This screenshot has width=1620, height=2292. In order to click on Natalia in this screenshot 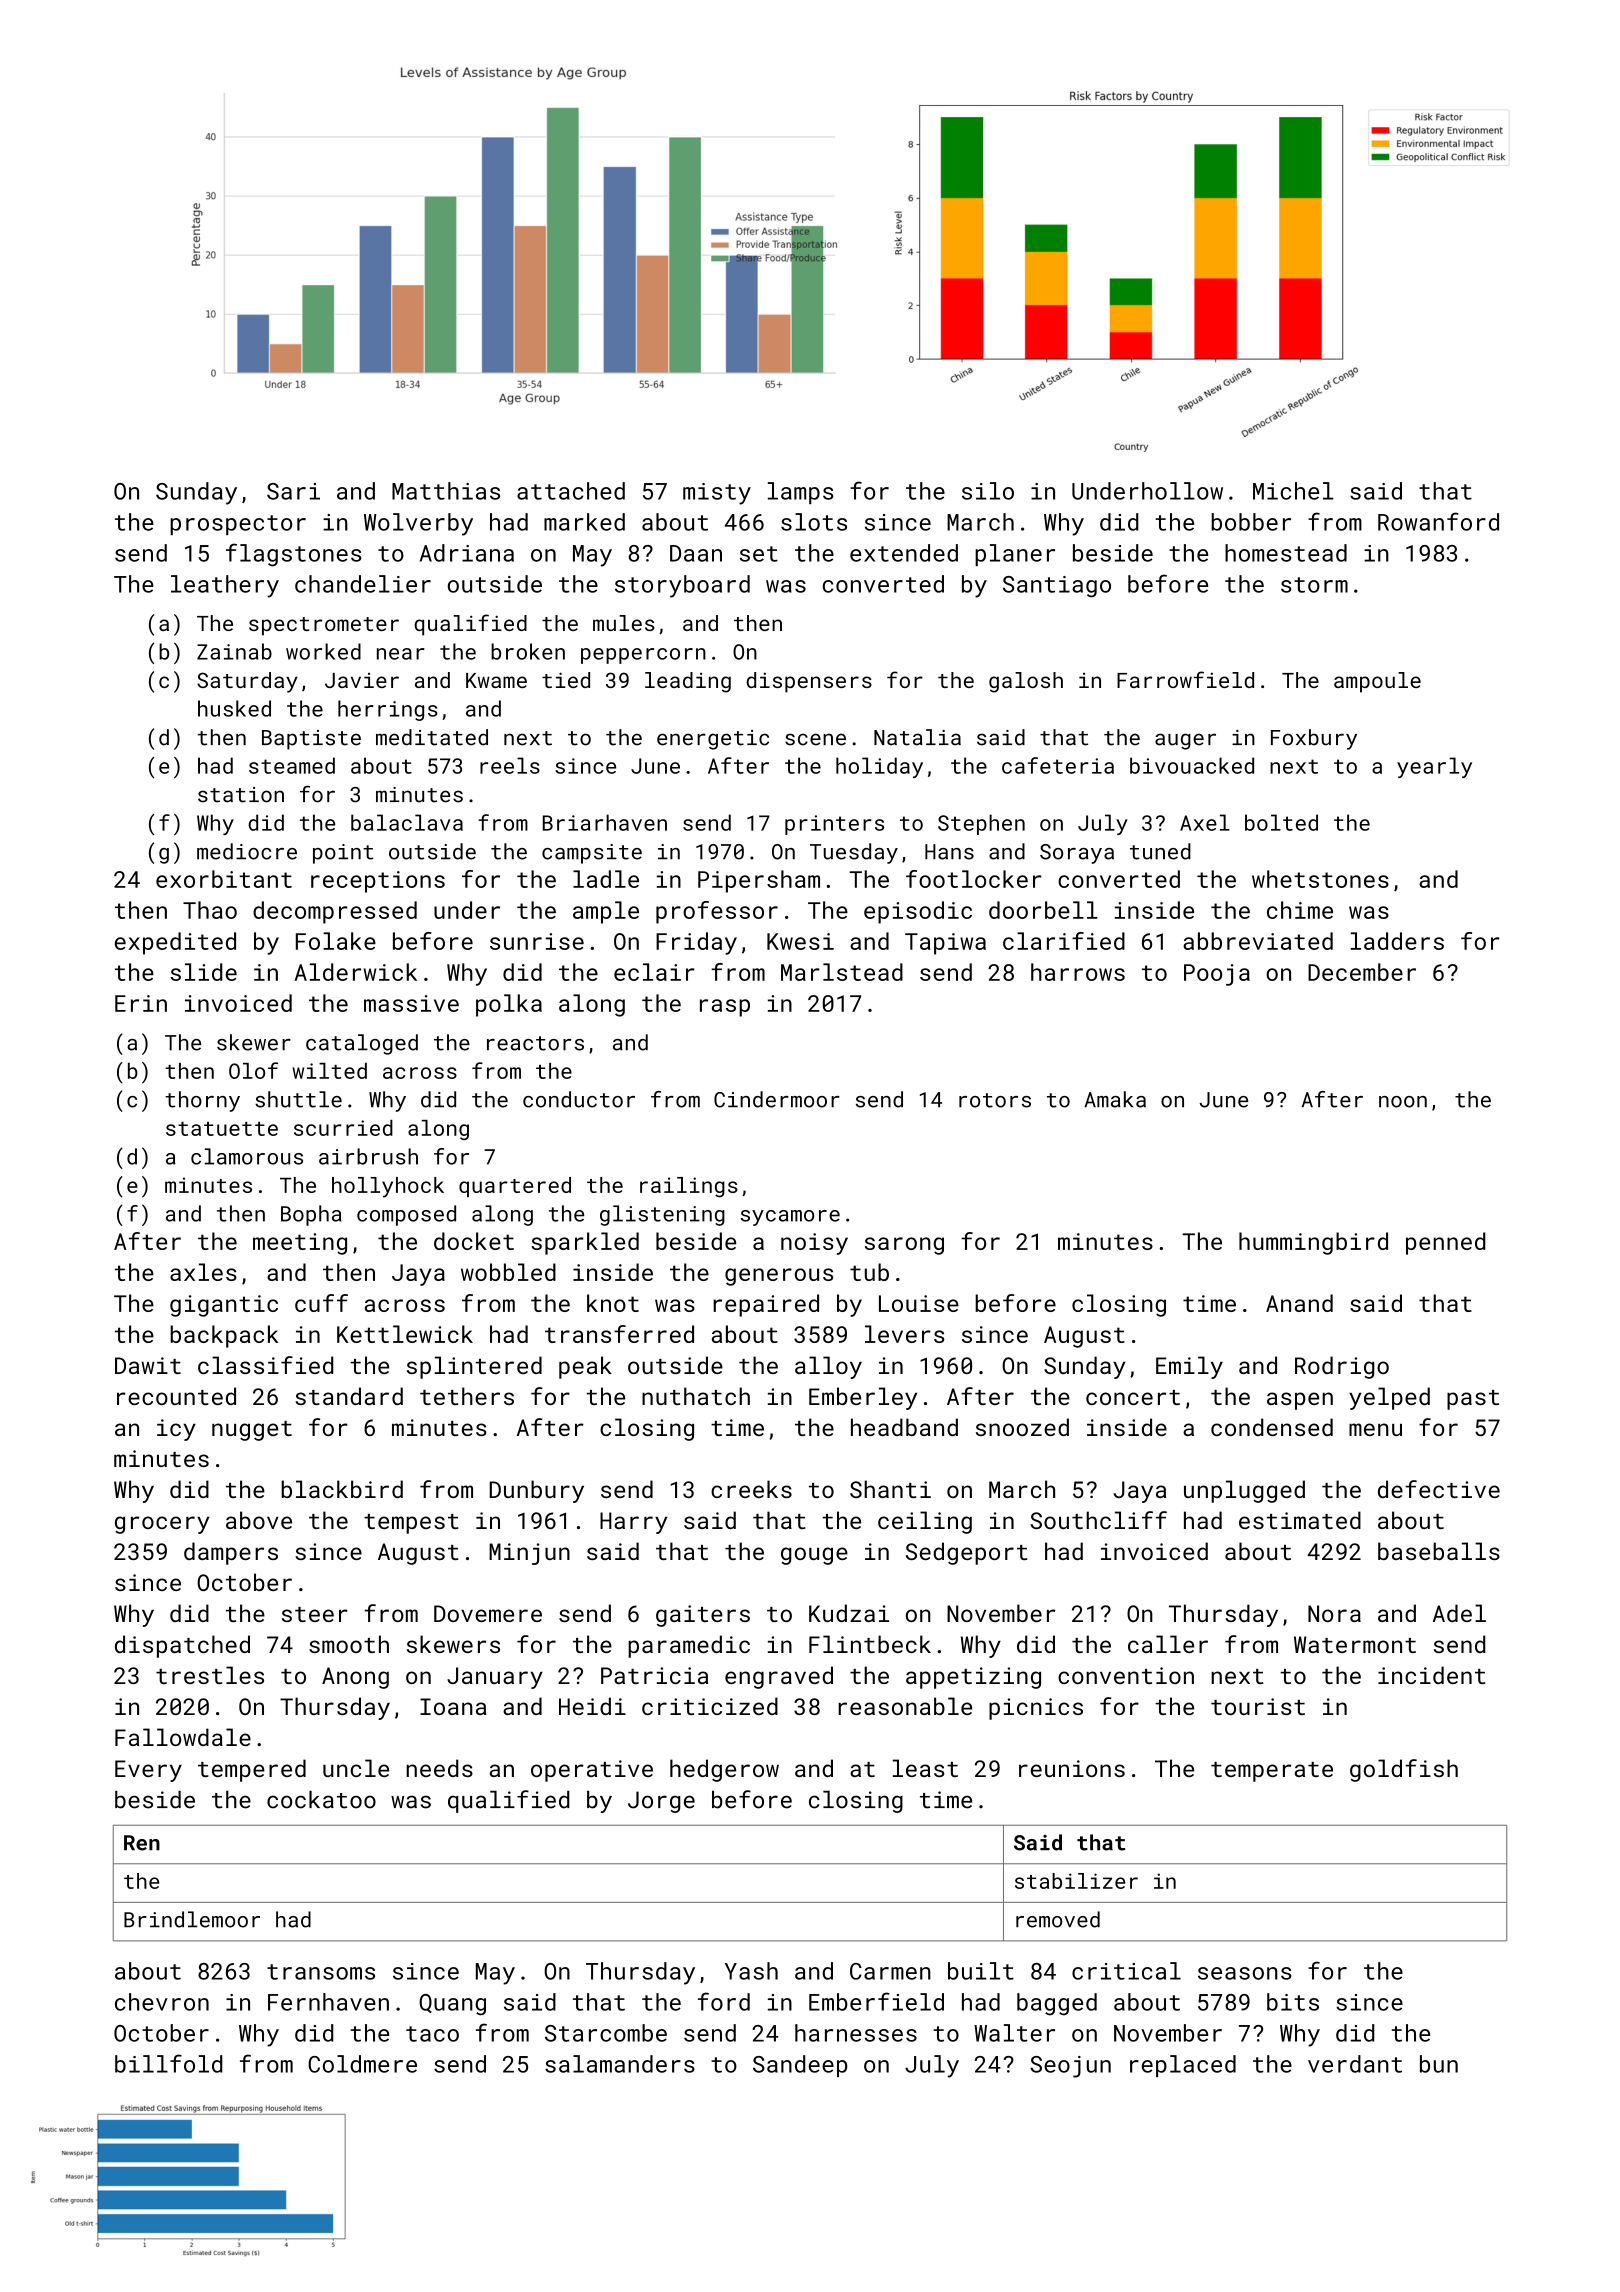, I will do `click(917, 737)`.
